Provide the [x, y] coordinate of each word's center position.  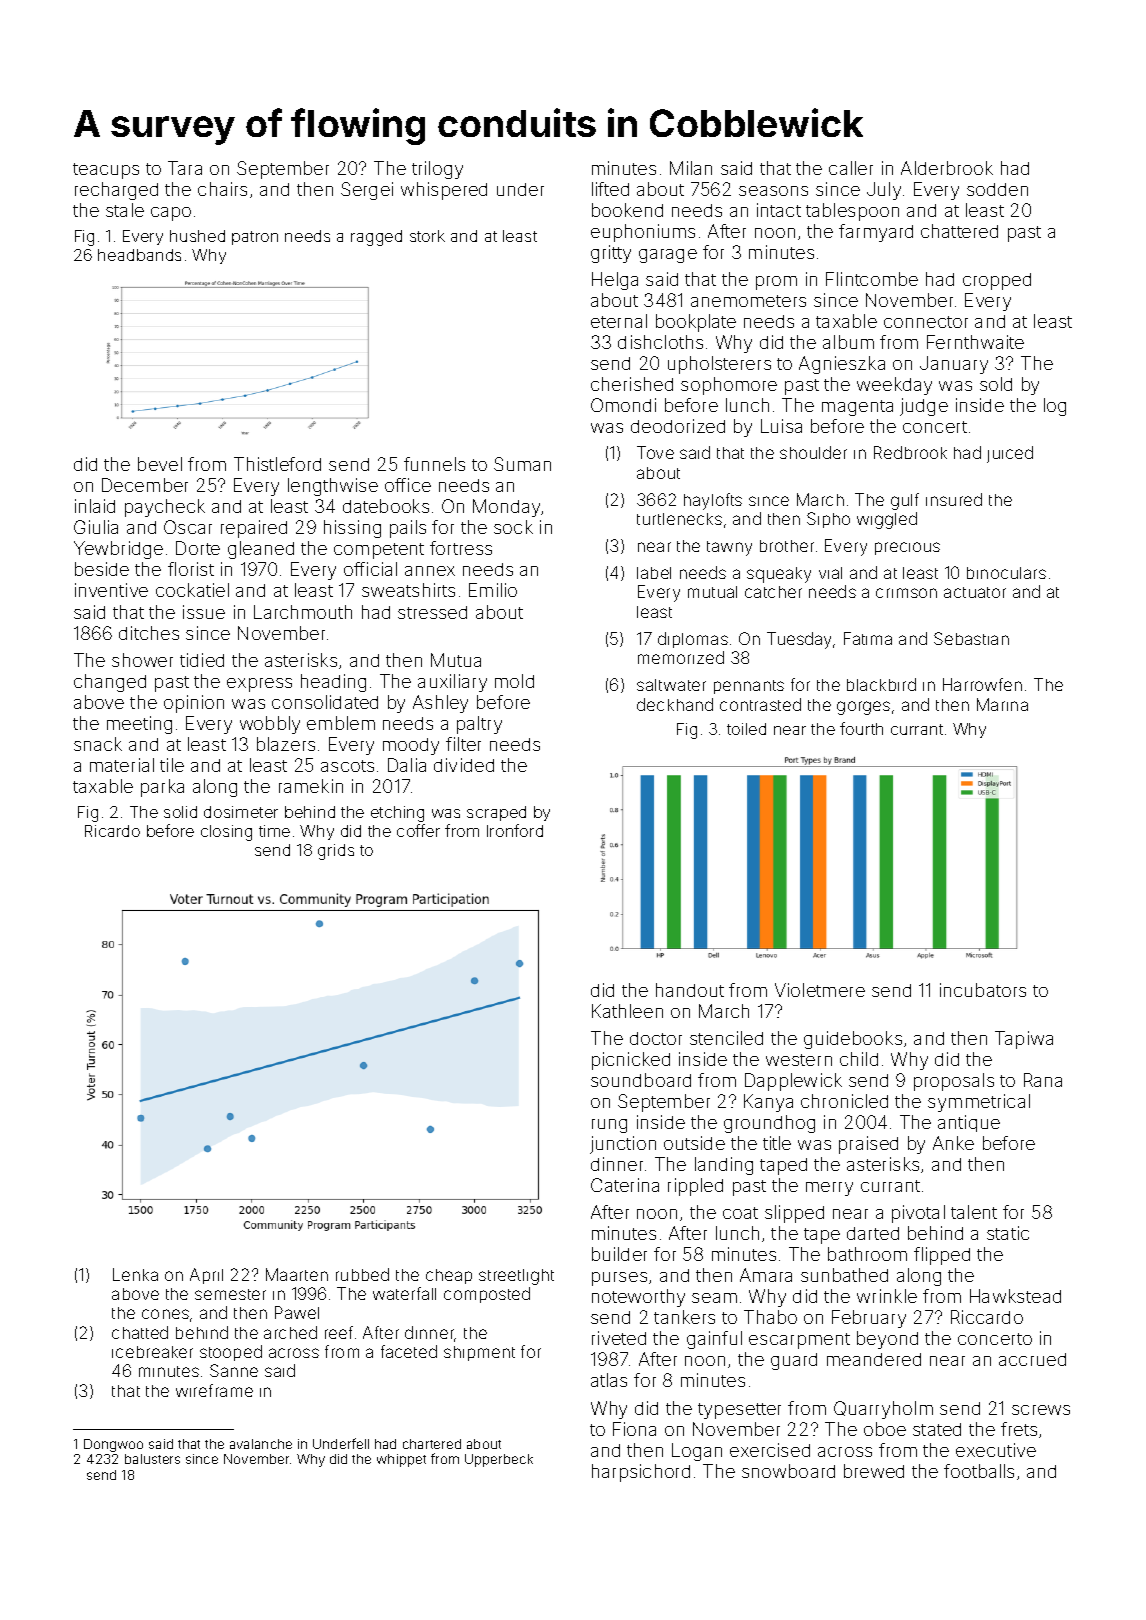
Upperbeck [499, 1460]
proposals [954, 1082]
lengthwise [333, 487]
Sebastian [971, 638]
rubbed [362, 1274]
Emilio [493, 590]
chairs [222, 189]
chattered [959, 231]
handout [690, 990]
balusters [152, 1459]
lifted [610, 189]
